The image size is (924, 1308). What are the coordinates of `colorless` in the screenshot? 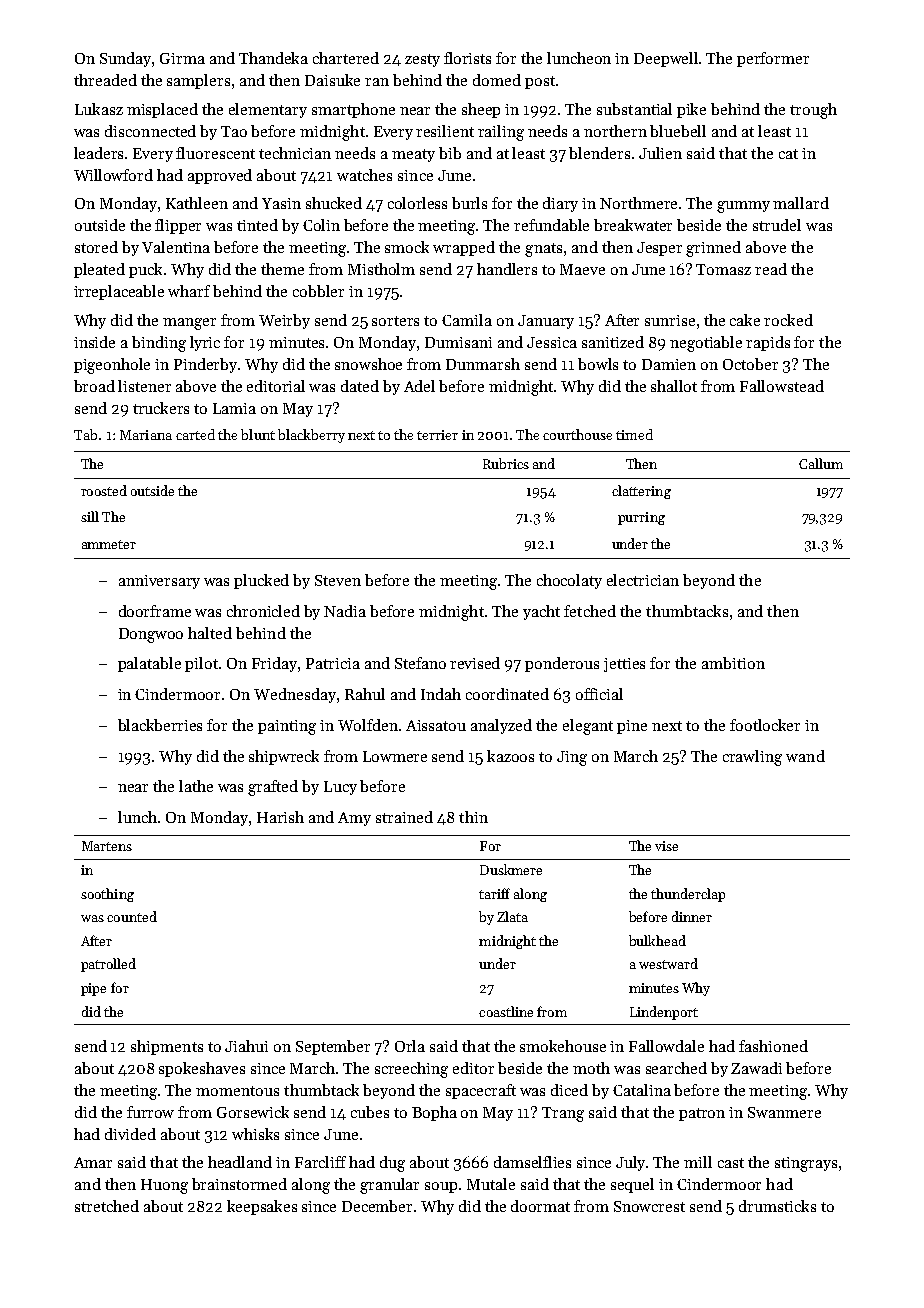 It's located at (417, 203).
